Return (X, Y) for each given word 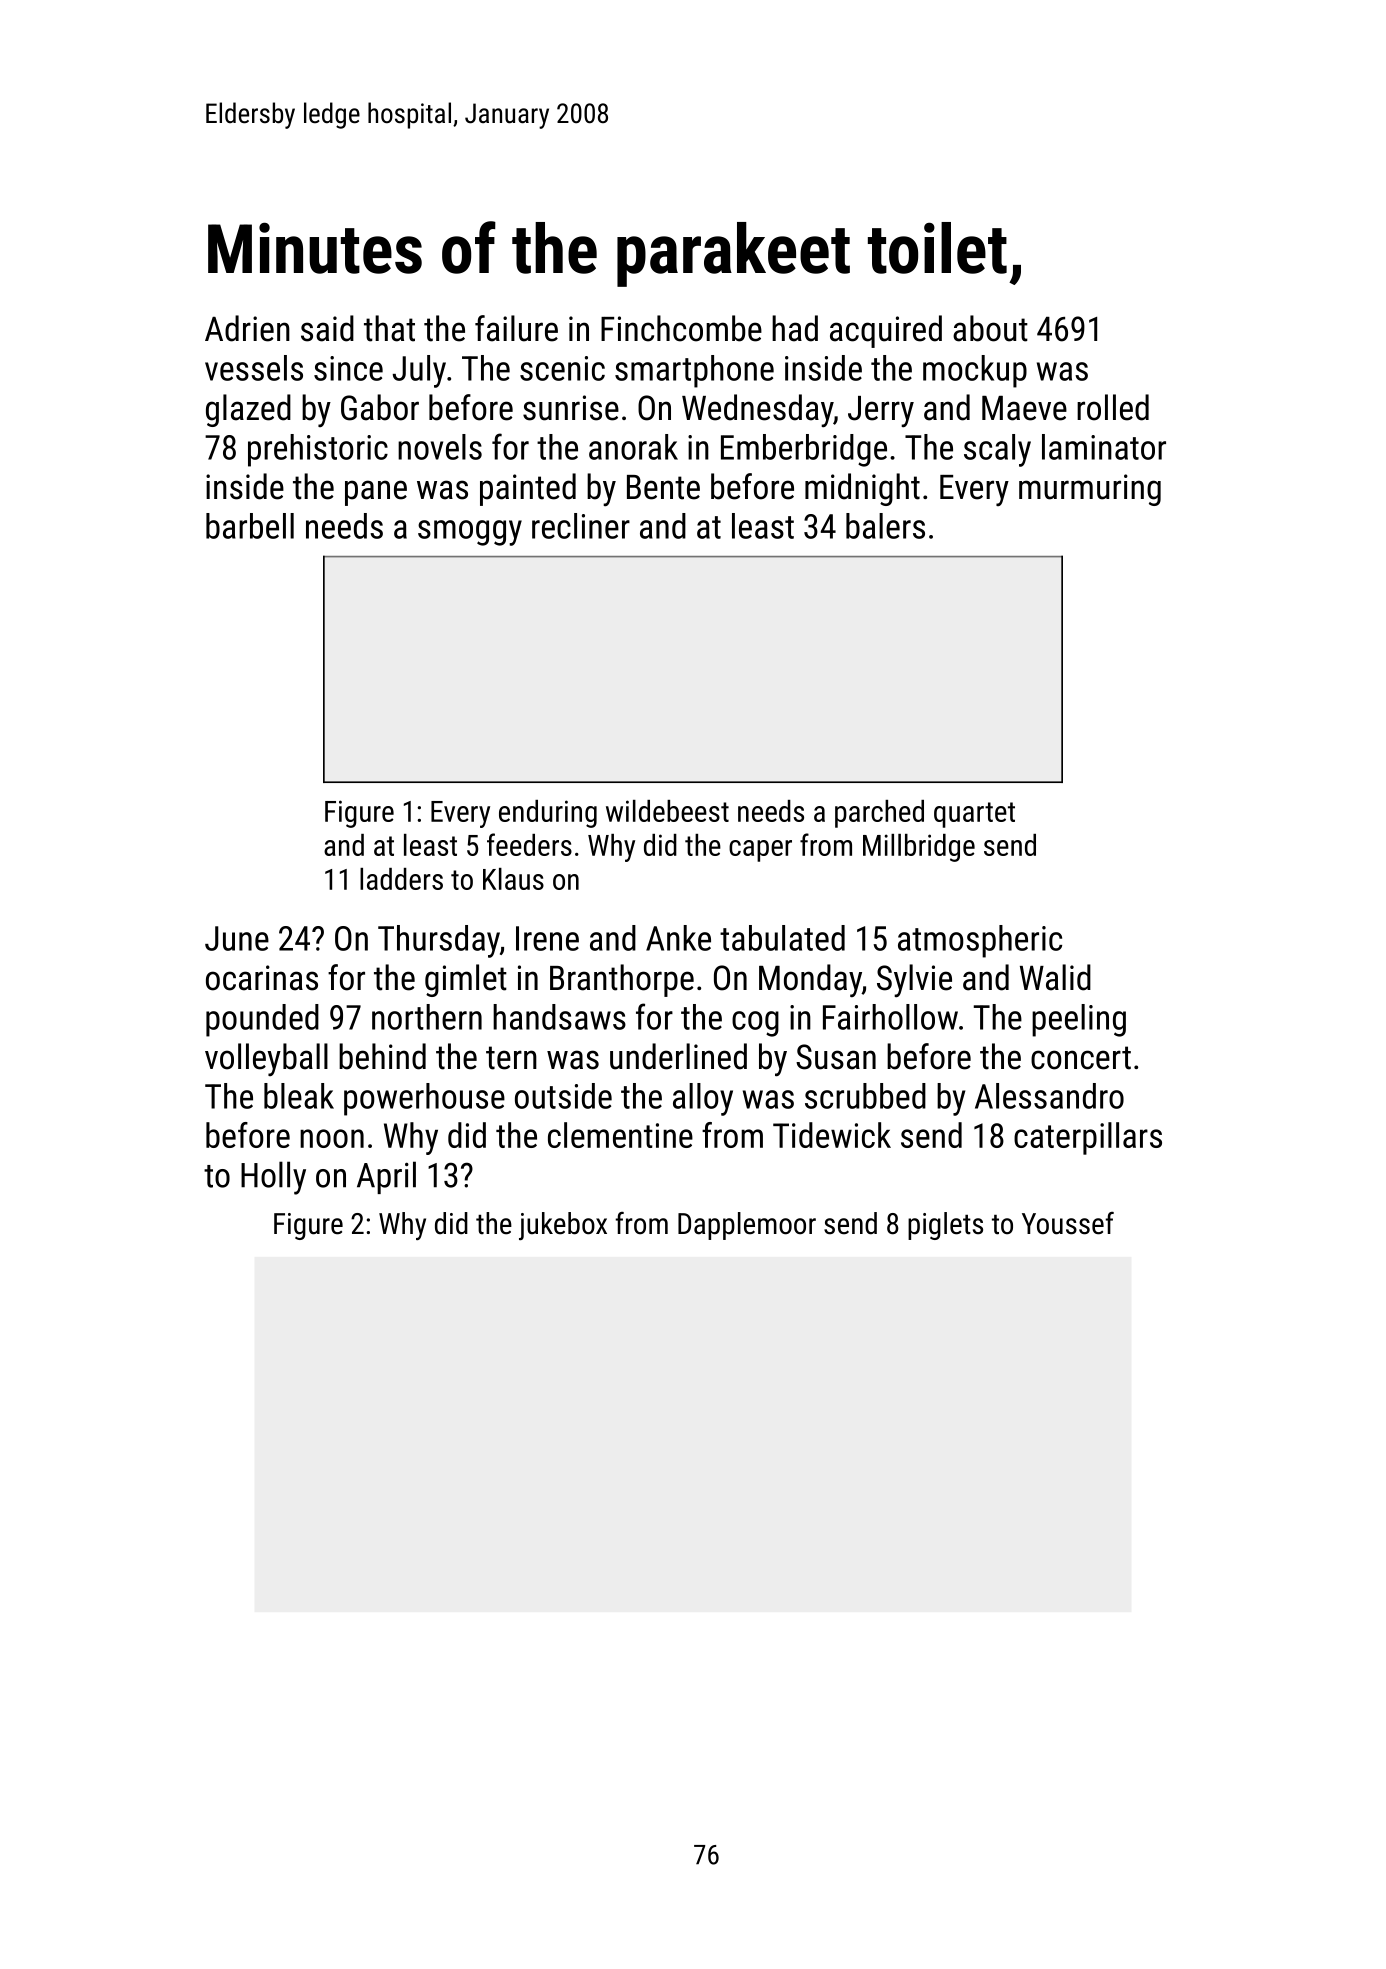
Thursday (439, 941)
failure (516, 328)
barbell (250, 526)
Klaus (513, 879)
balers (885, 526)
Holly (273, 1178)
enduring (548, 814)
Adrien (247, 328)
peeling (1079, 1020)
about (990, 328)
